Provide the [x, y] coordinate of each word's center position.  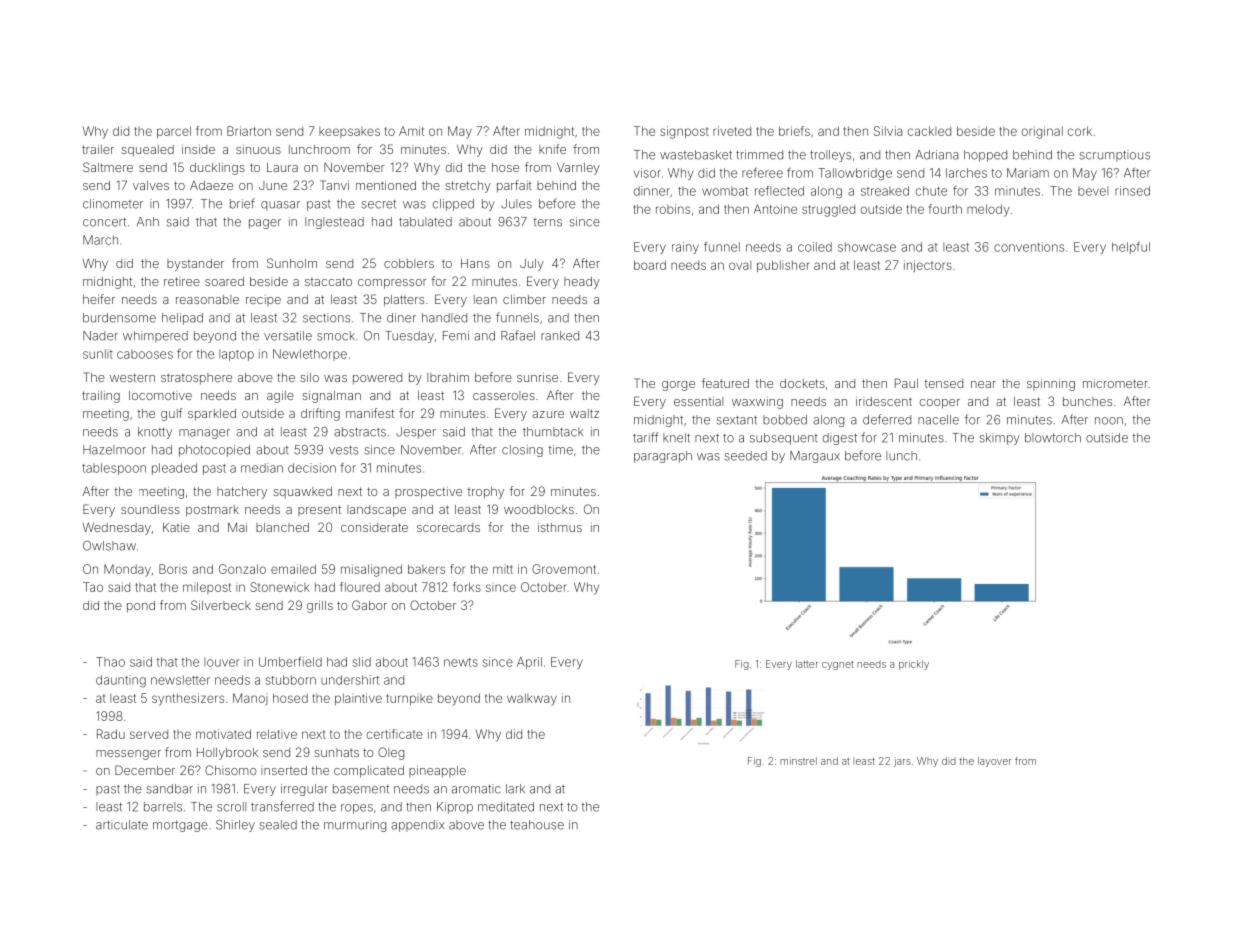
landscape [376, 511]
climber [524, 299]
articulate [122, 825]
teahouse [537, 825]
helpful [1131, 248]
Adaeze [211, 185]
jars [902, 762]
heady [582, 283]
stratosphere [196, 379]
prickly [914, 665]
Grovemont [564, 569]
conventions [1029, 247]
